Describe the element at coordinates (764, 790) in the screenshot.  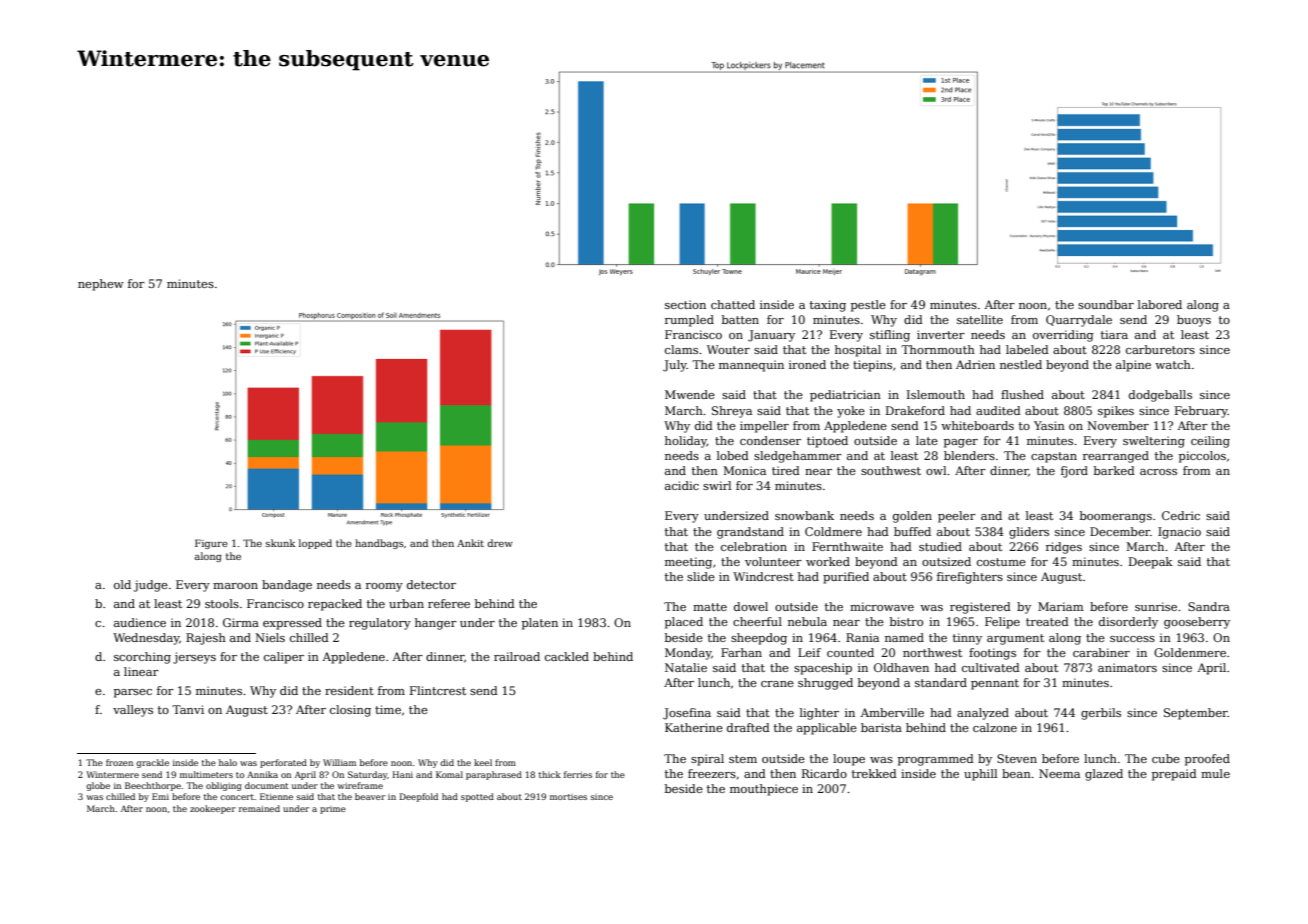
I see `mouthpiece` at that location.
